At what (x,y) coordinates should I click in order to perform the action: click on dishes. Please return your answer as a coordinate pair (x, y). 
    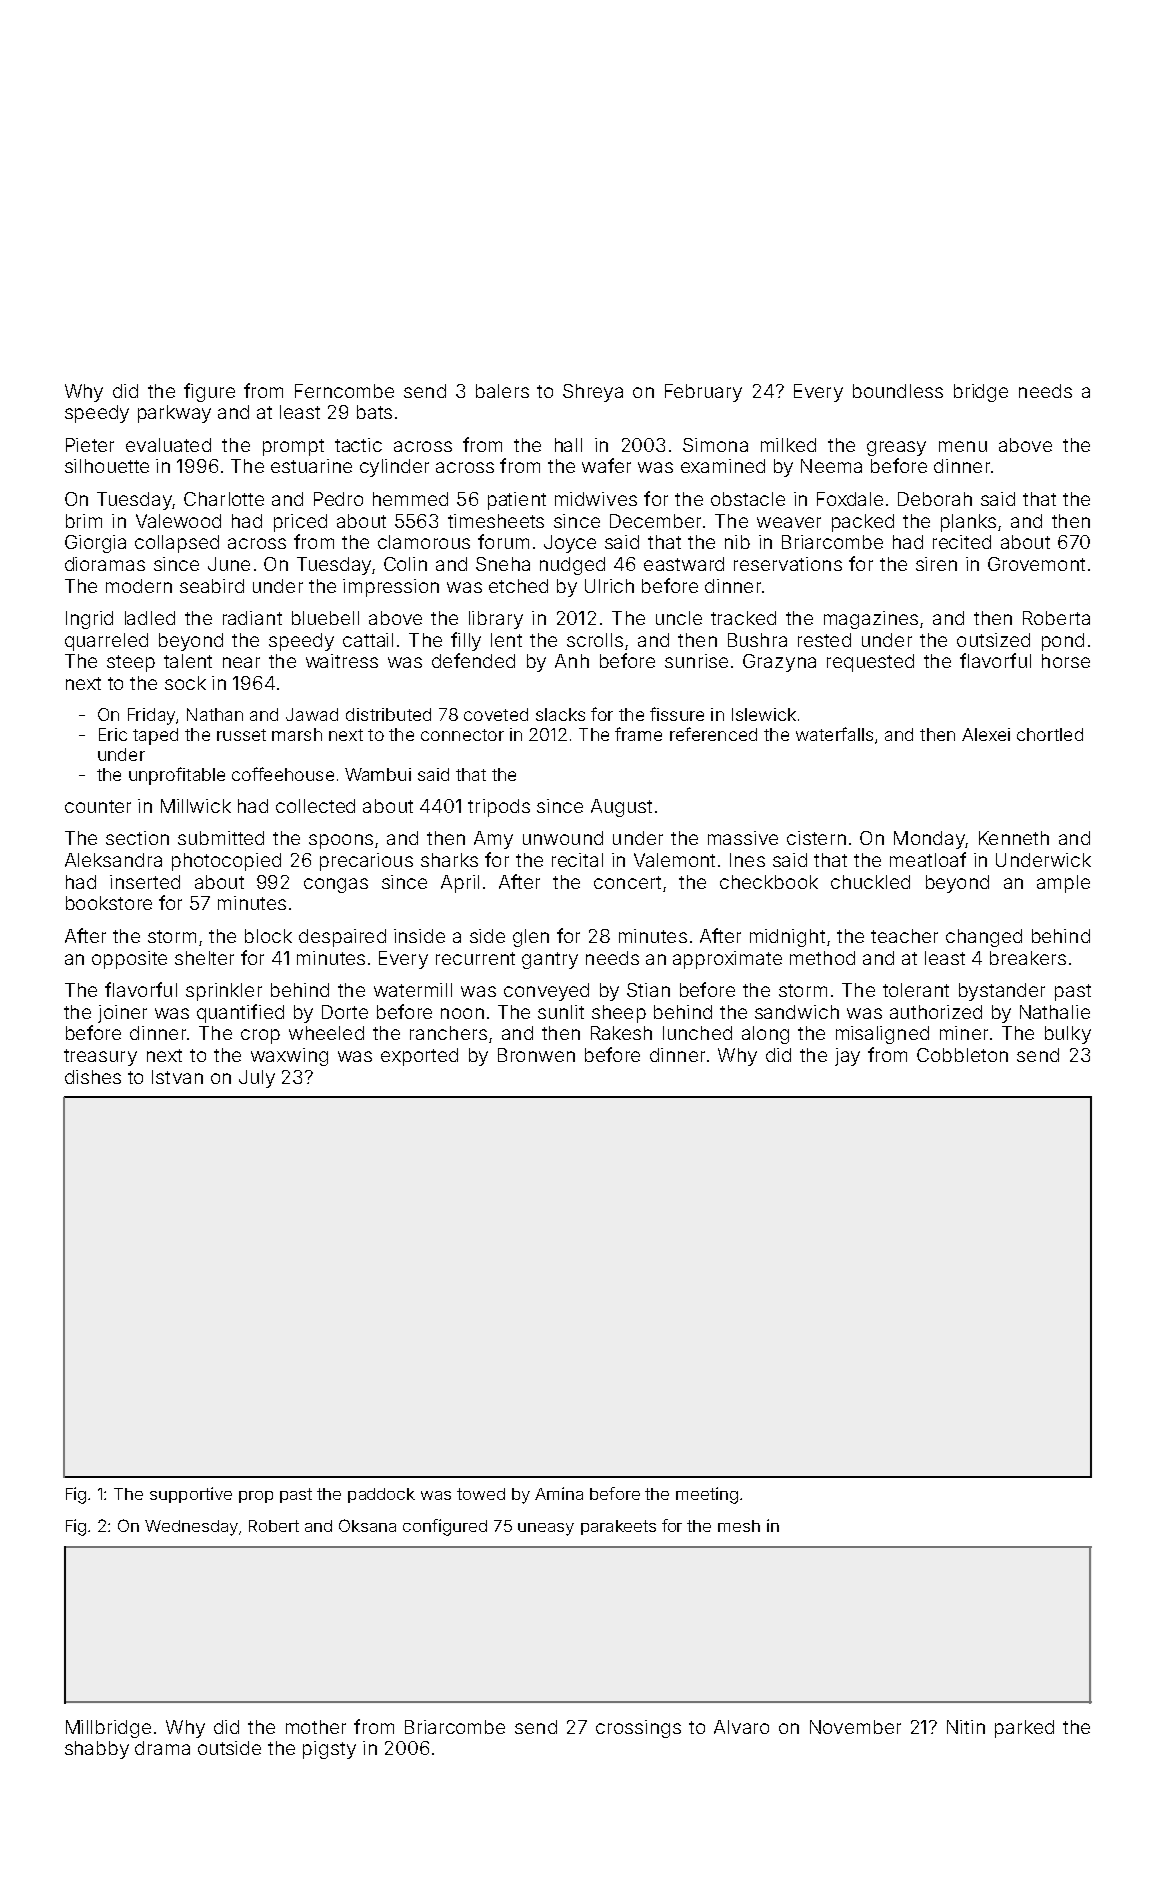
    Looking at the image, I should click on (93, 1077).
